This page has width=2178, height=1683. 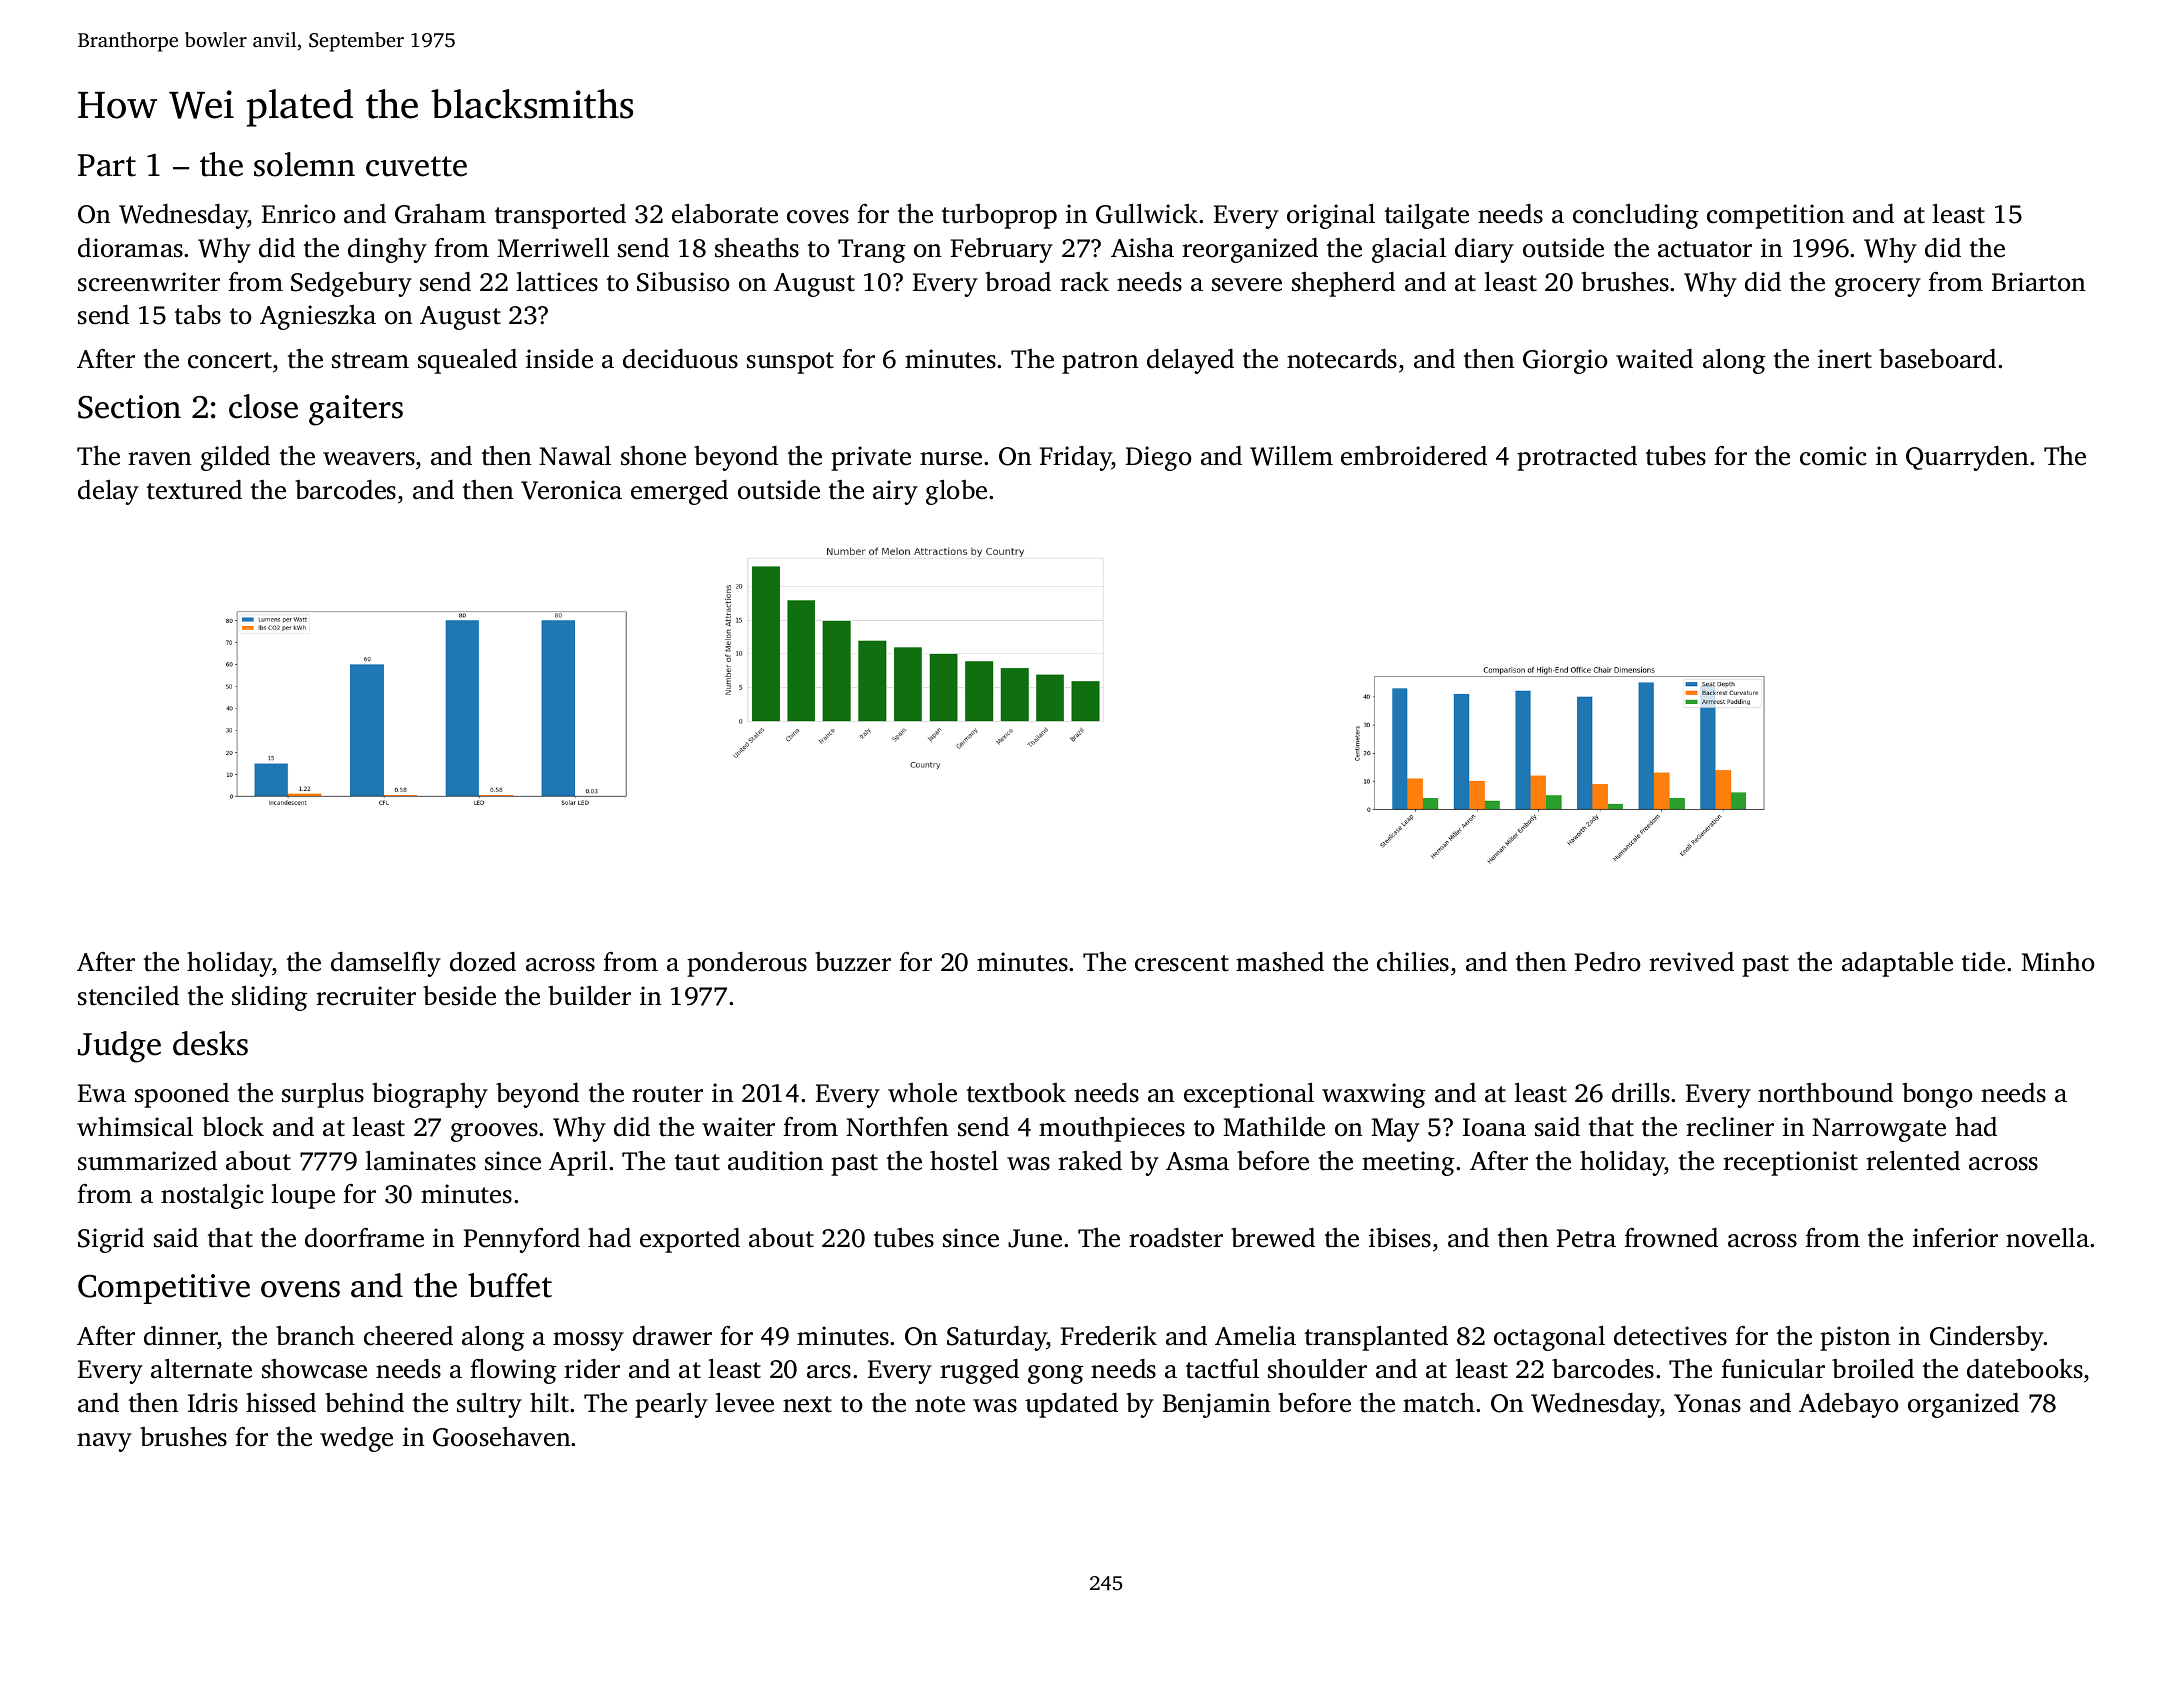 I want to click on Northfen, so click(x=897, y=1127).
